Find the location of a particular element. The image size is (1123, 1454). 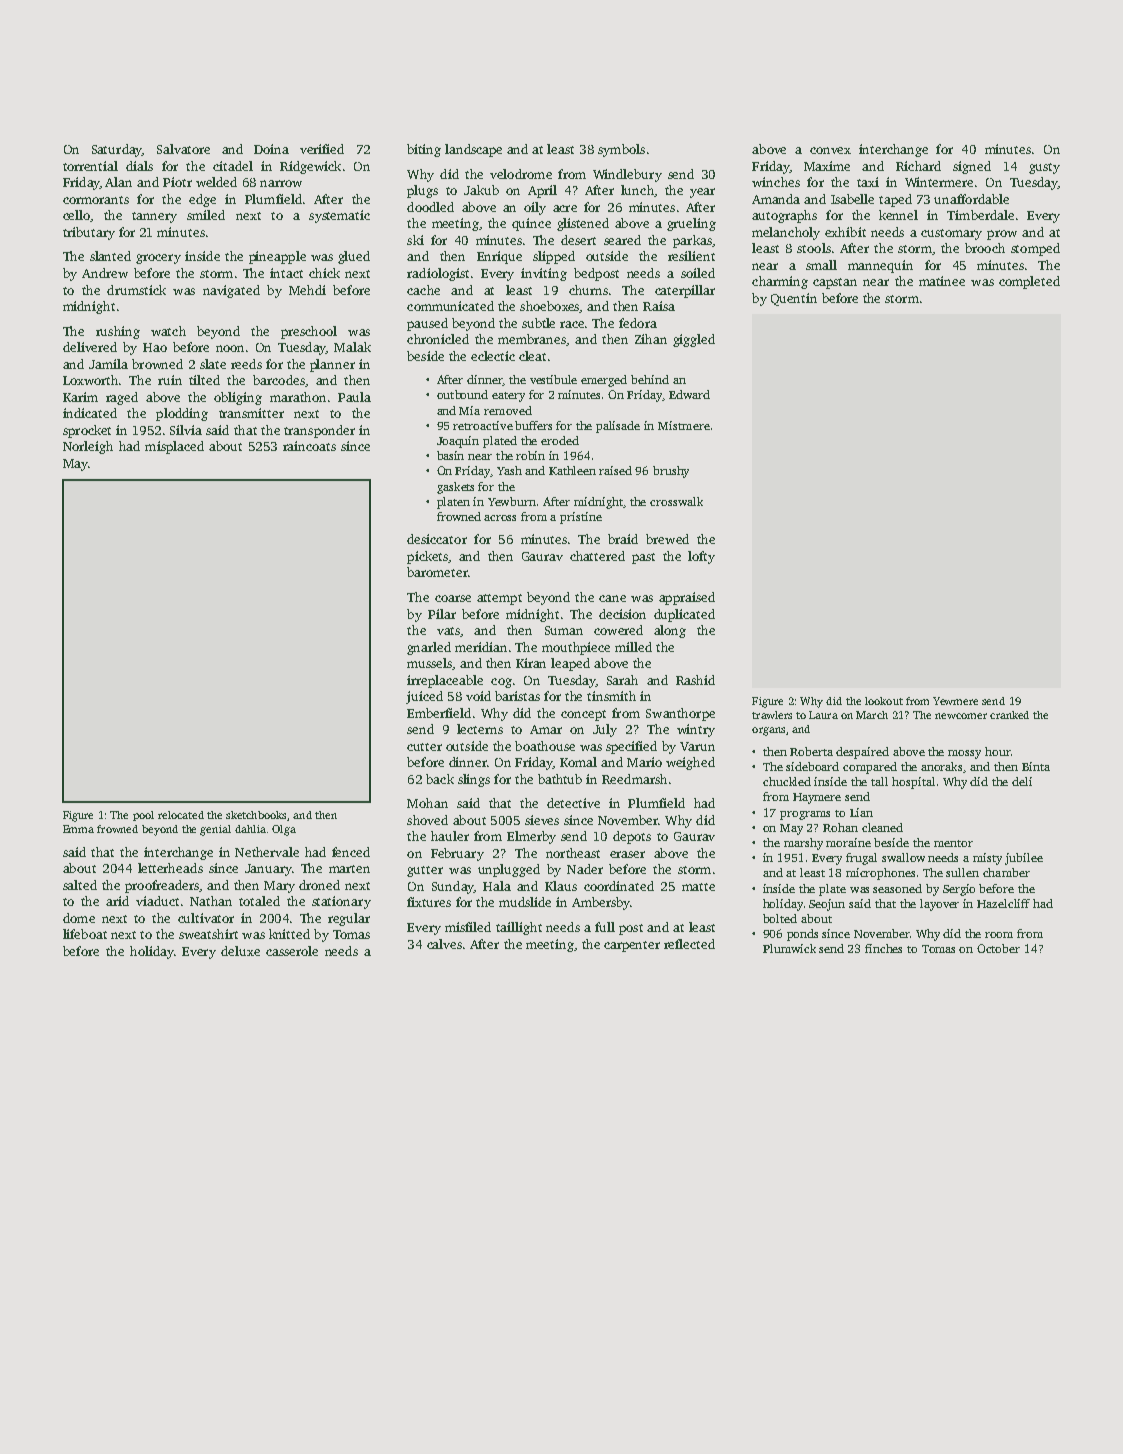

gnarled is located at coordinates (429, 648).
